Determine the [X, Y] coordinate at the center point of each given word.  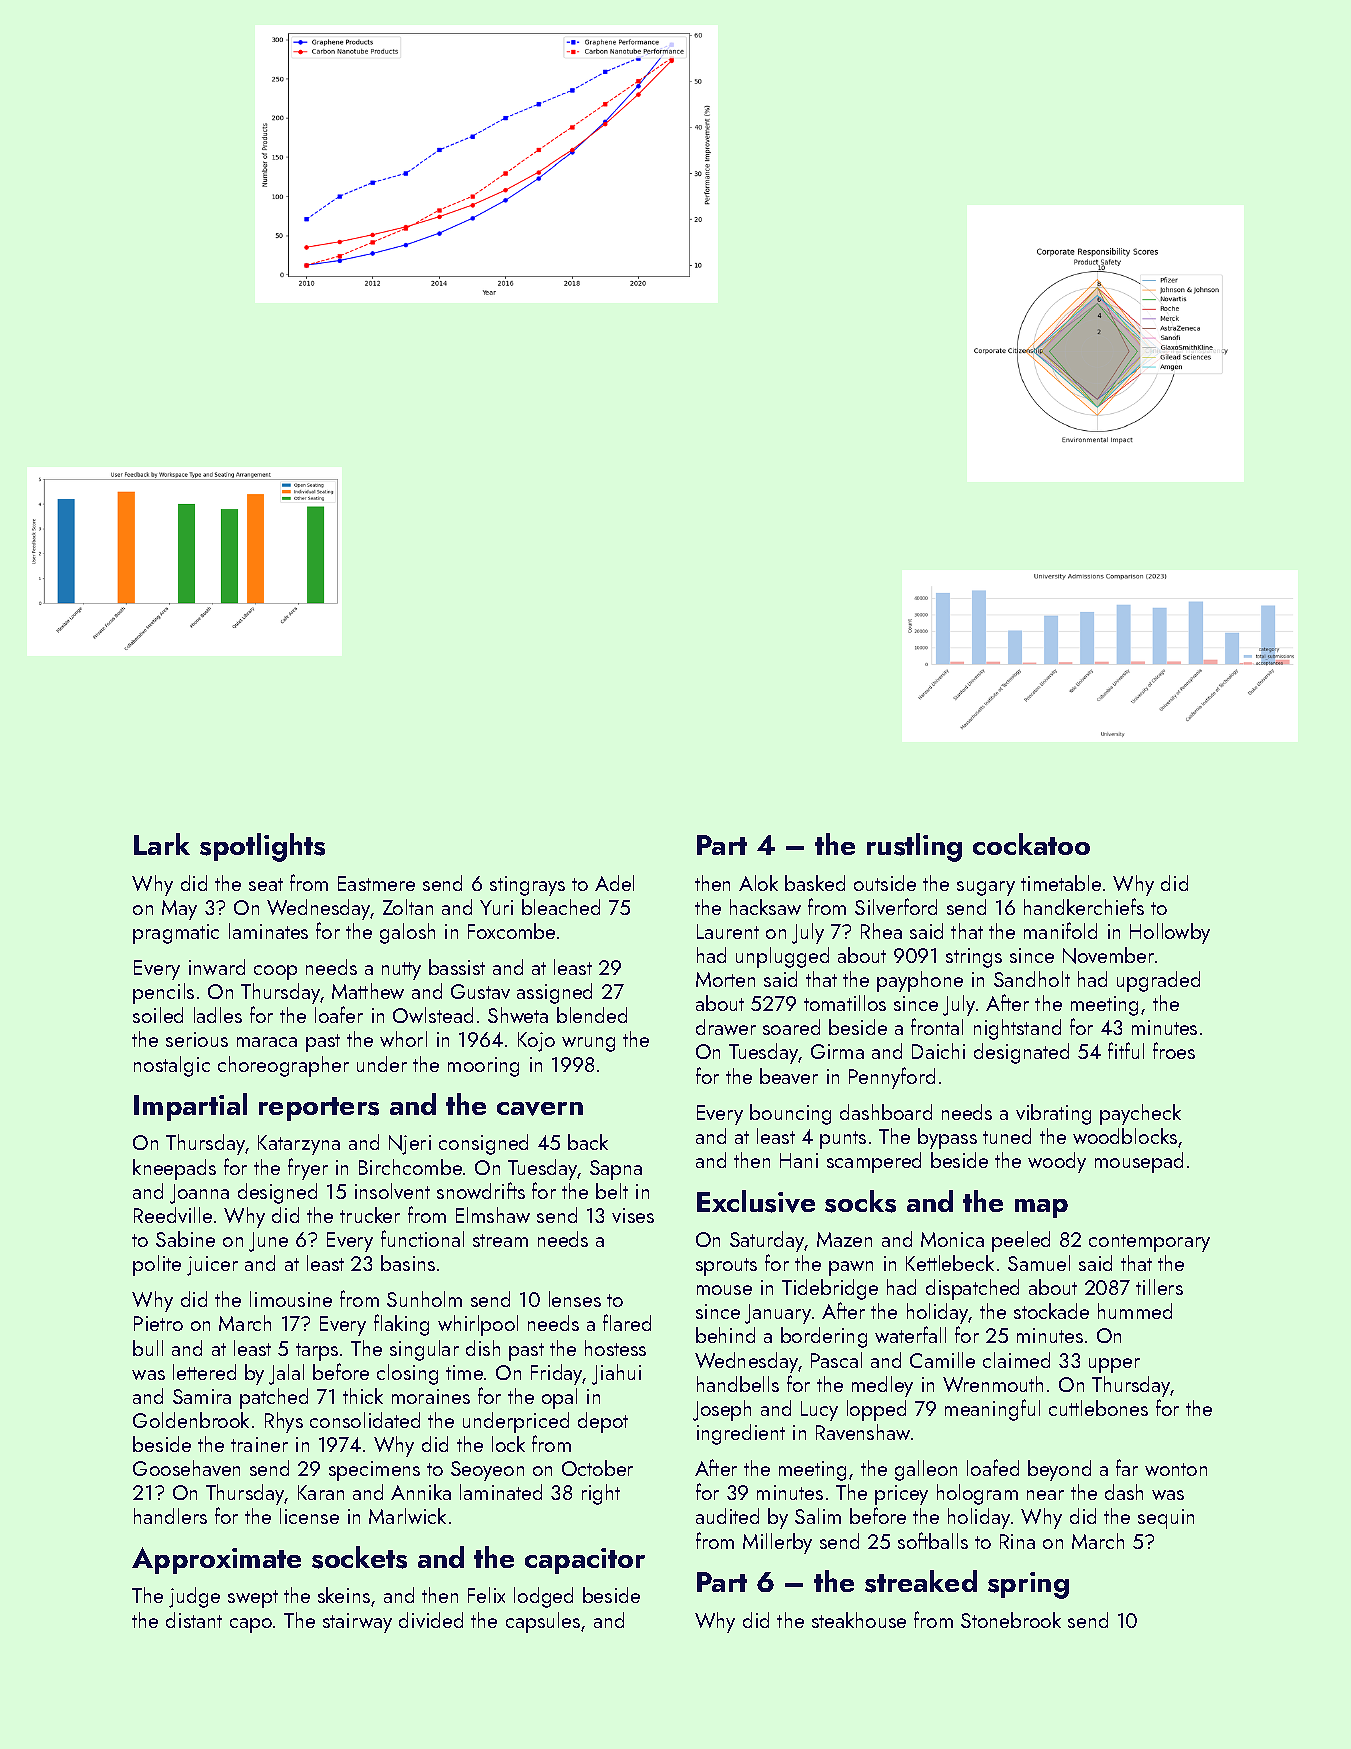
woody [1057, 1162]
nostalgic [172, 1066]
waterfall [910, 1334]
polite [157, 1265]
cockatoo [1031, 844]
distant [194, 1620]
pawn [851, 1268]
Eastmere [376, 883]
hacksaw [765, 907]
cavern [540, 1109]
